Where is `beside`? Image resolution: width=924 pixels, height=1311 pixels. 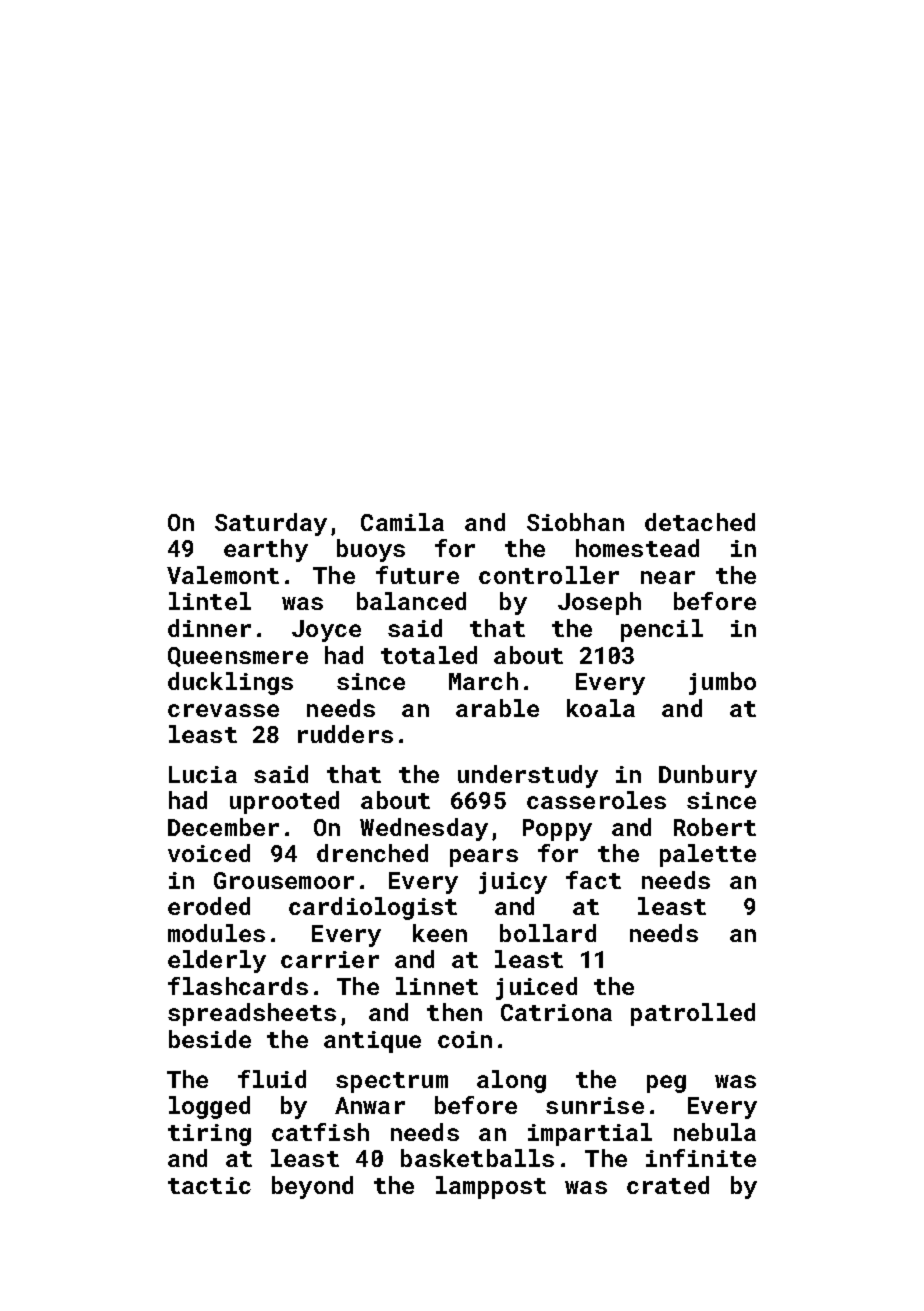 beside is located at coordinates (210, 1039).
